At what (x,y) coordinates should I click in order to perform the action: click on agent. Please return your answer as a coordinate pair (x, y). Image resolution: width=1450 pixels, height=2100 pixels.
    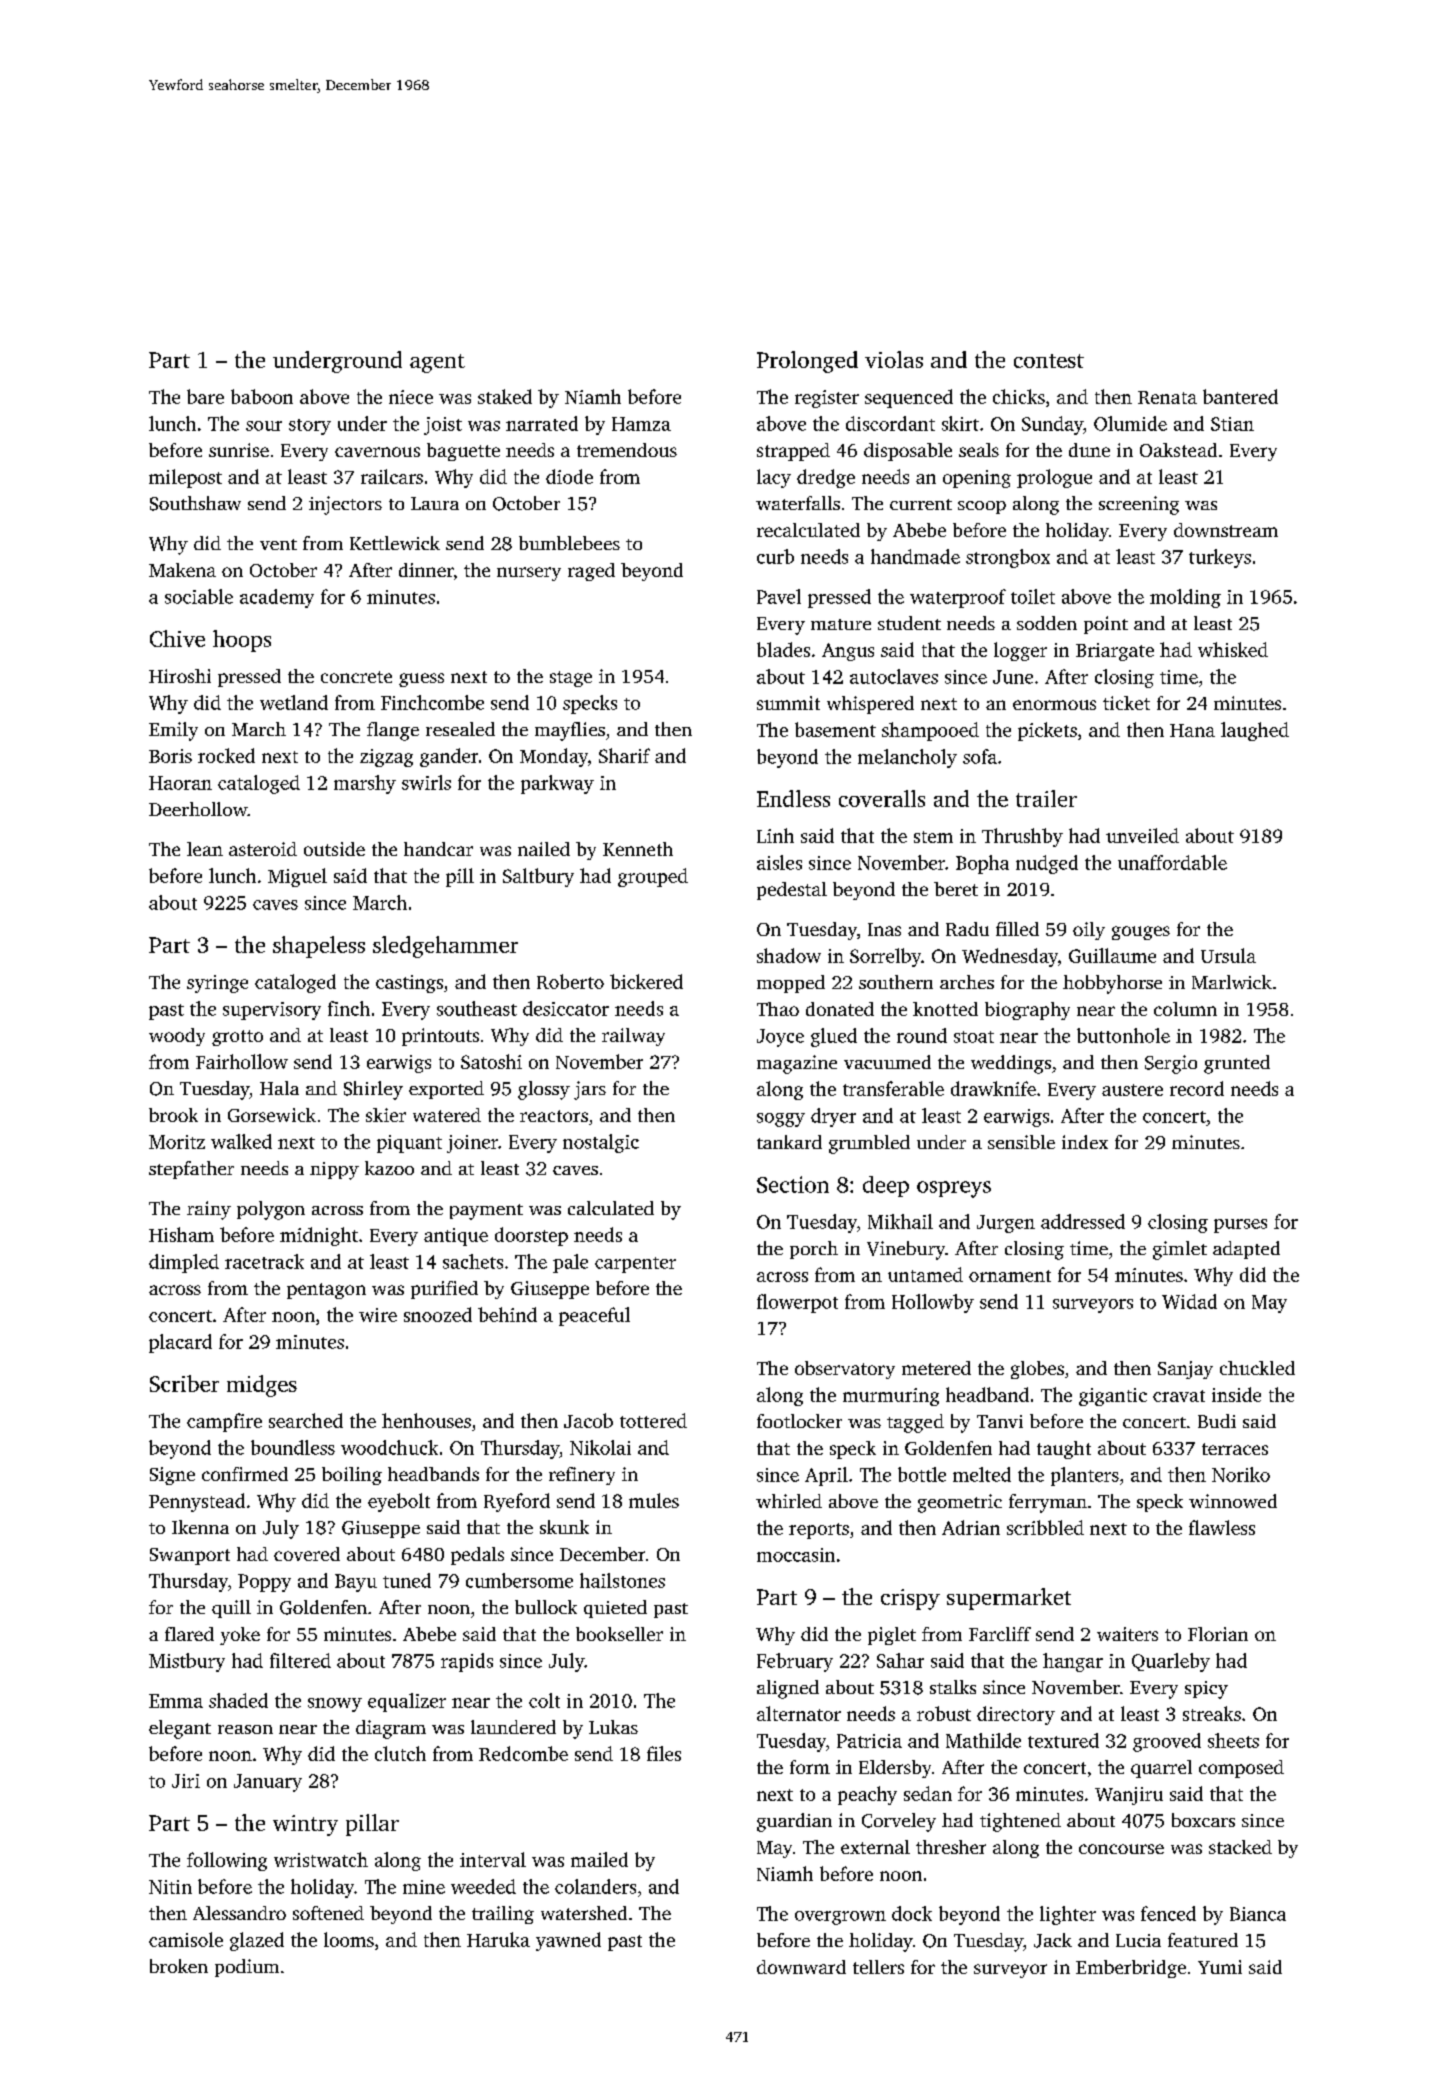
    Looking at the image, I should click on (437, 363).
